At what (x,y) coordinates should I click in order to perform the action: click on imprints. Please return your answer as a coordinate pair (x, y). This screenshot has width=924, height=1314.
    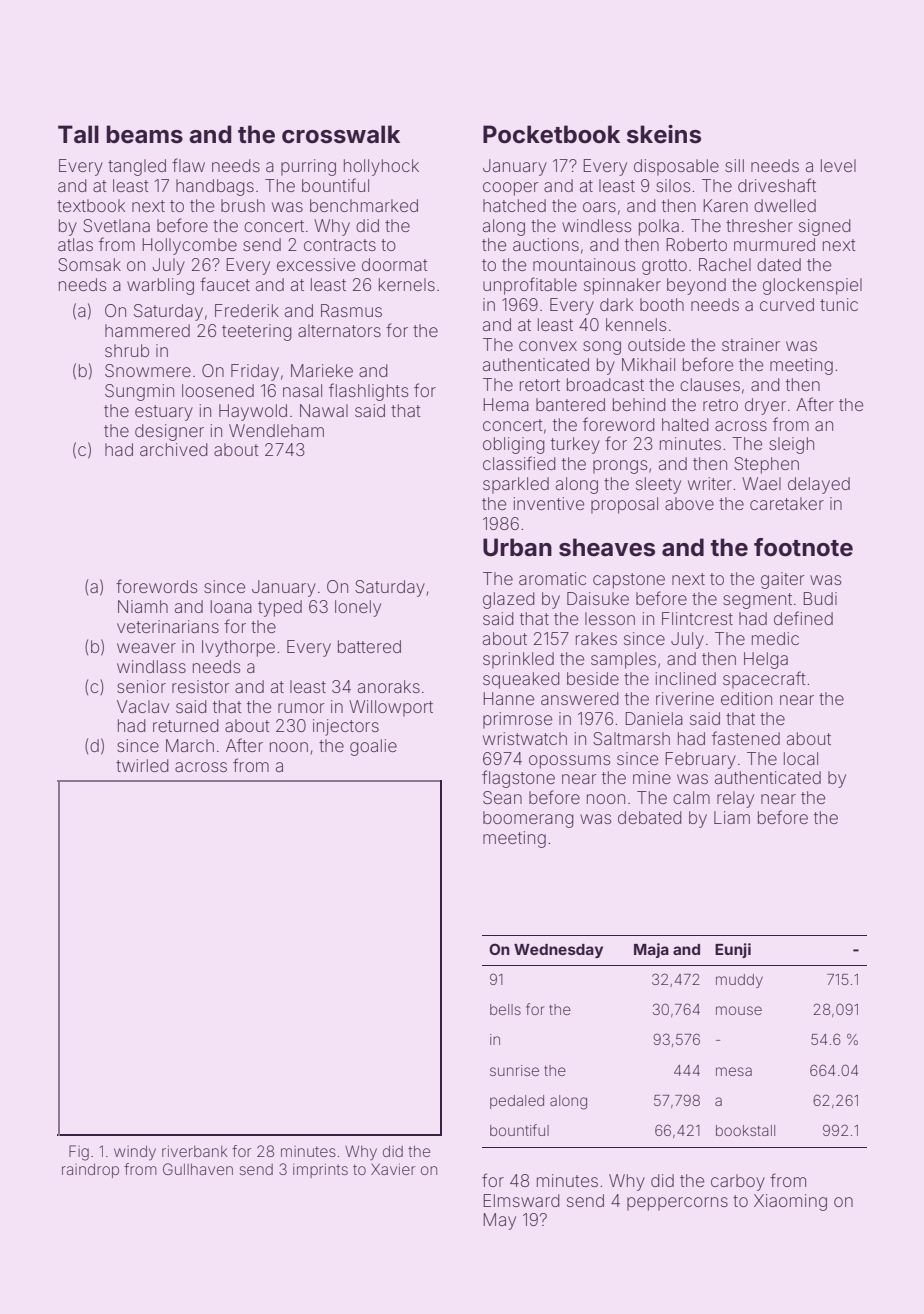
    Looking at the image, I should click on (320, 1170).
